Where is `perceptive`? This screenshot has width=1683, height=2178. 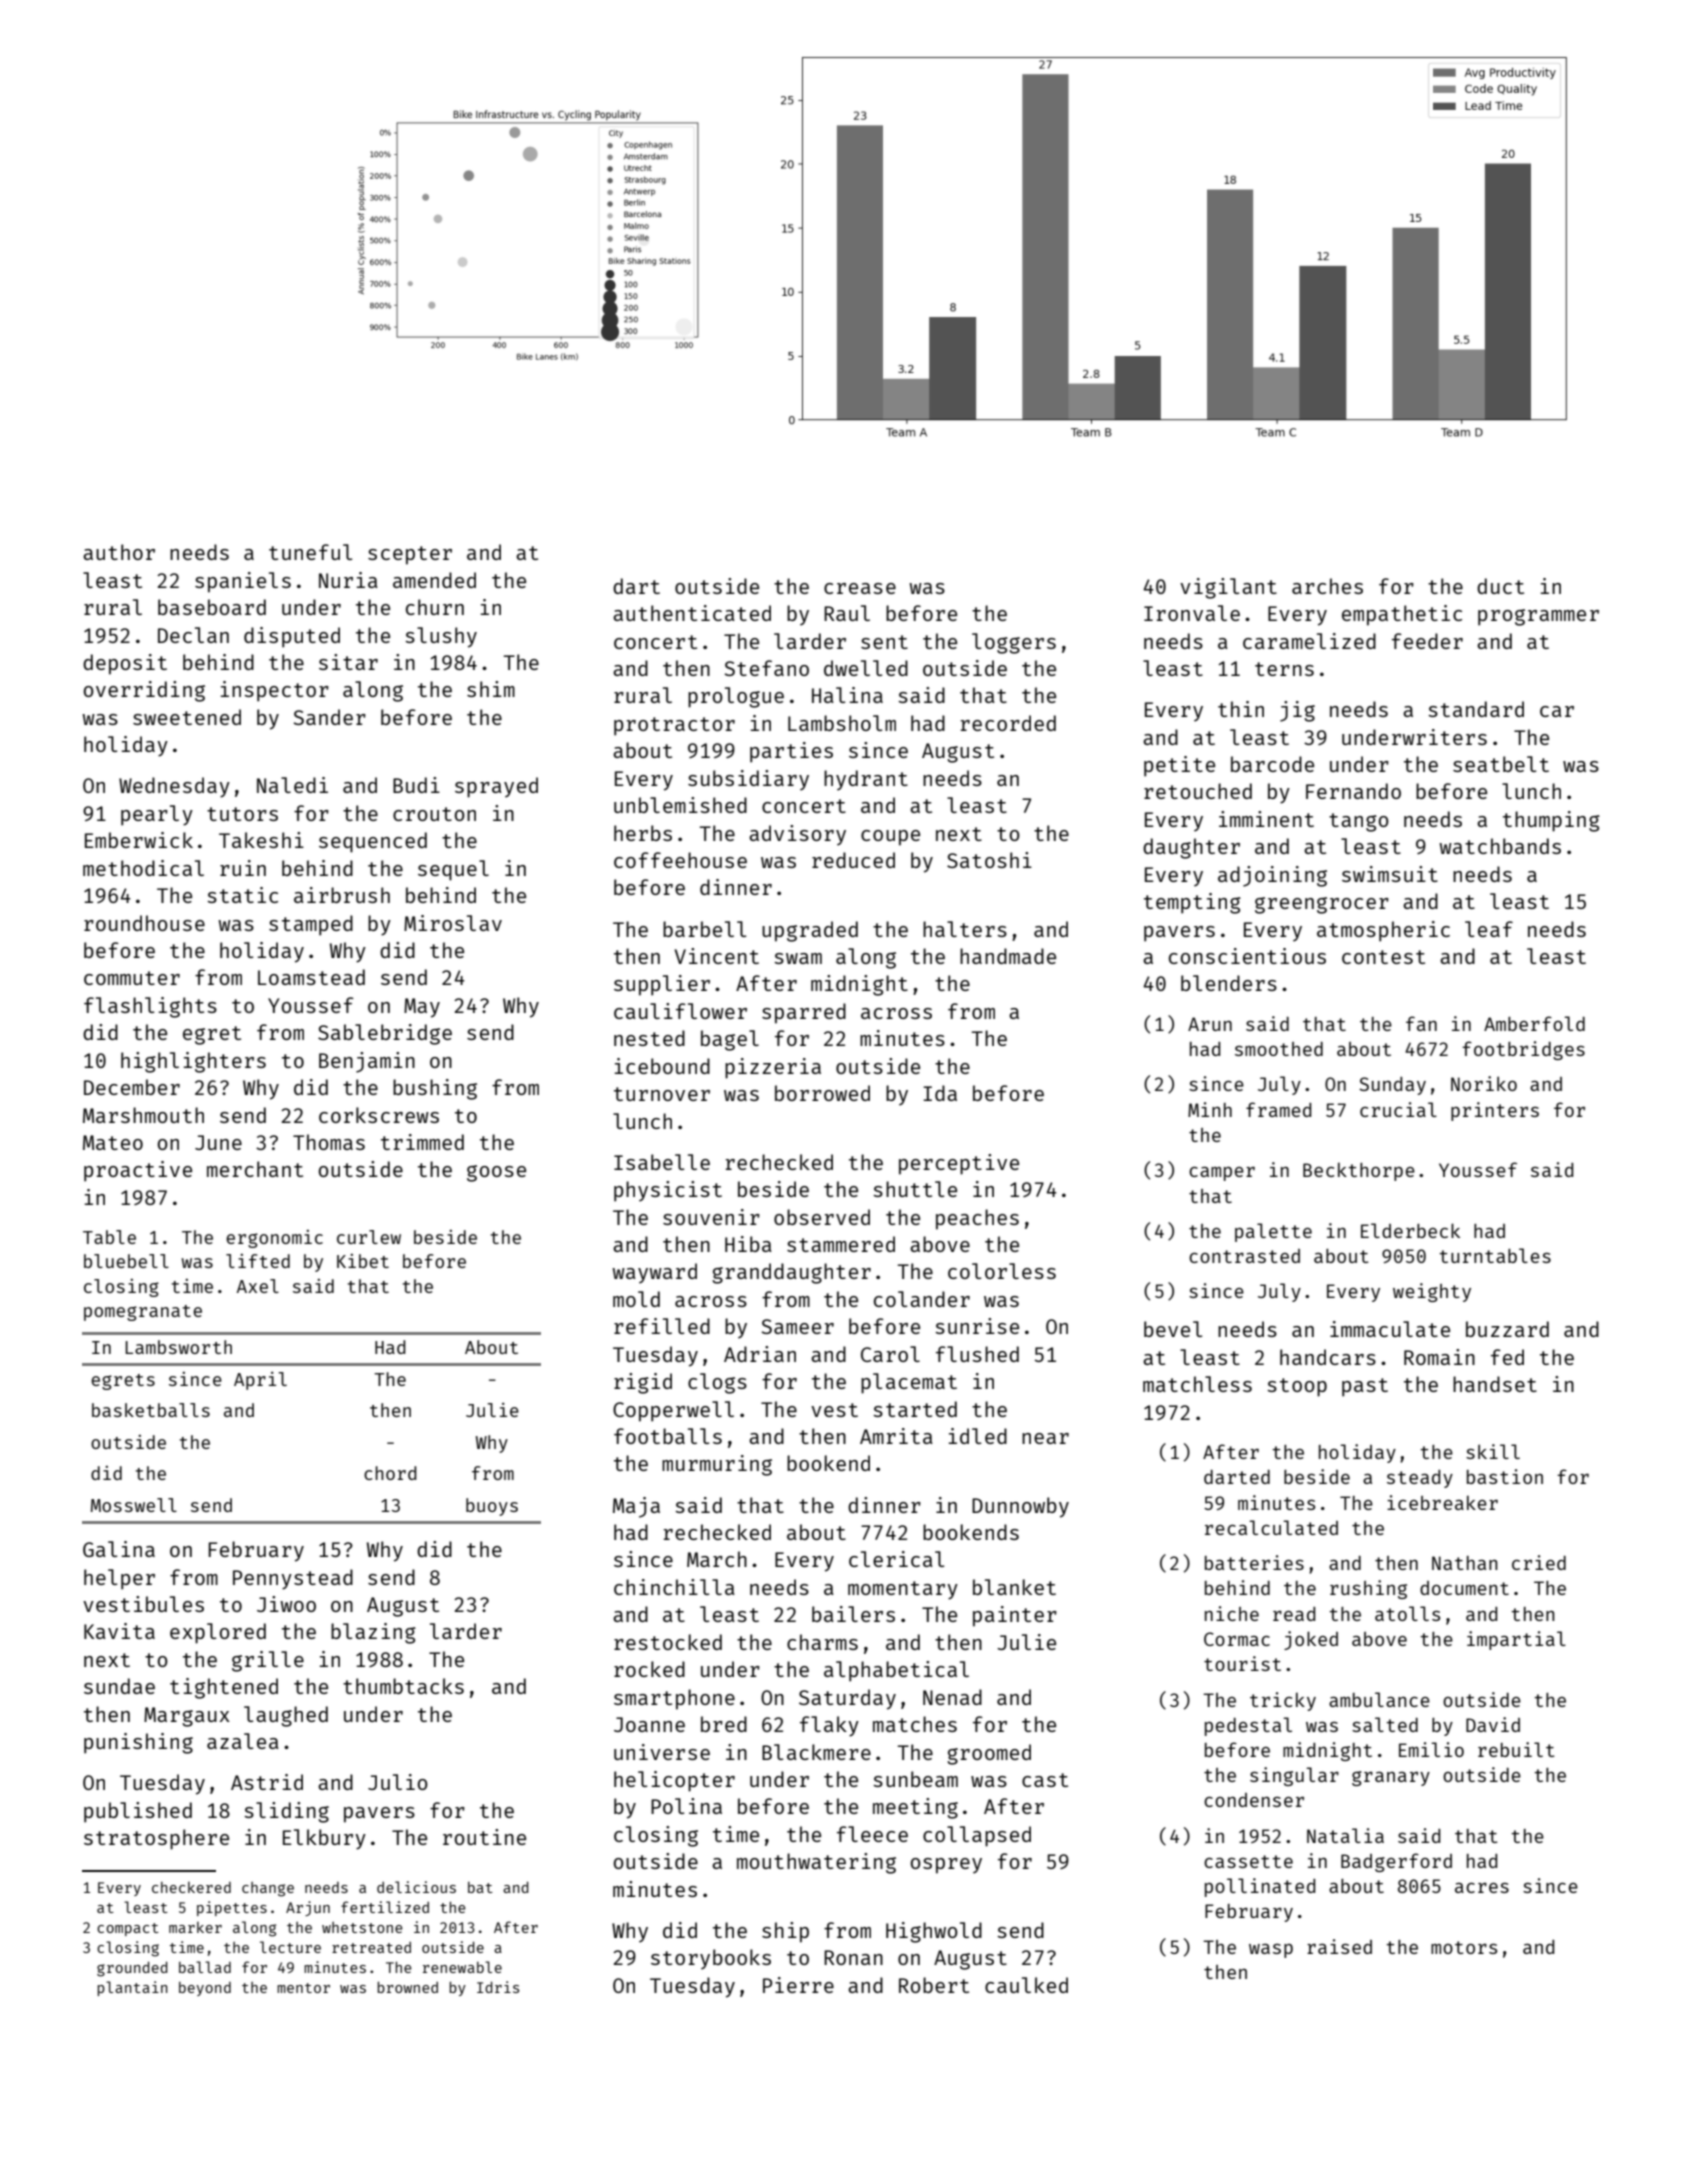 perceptive is located at coordinates (959, 1164).
